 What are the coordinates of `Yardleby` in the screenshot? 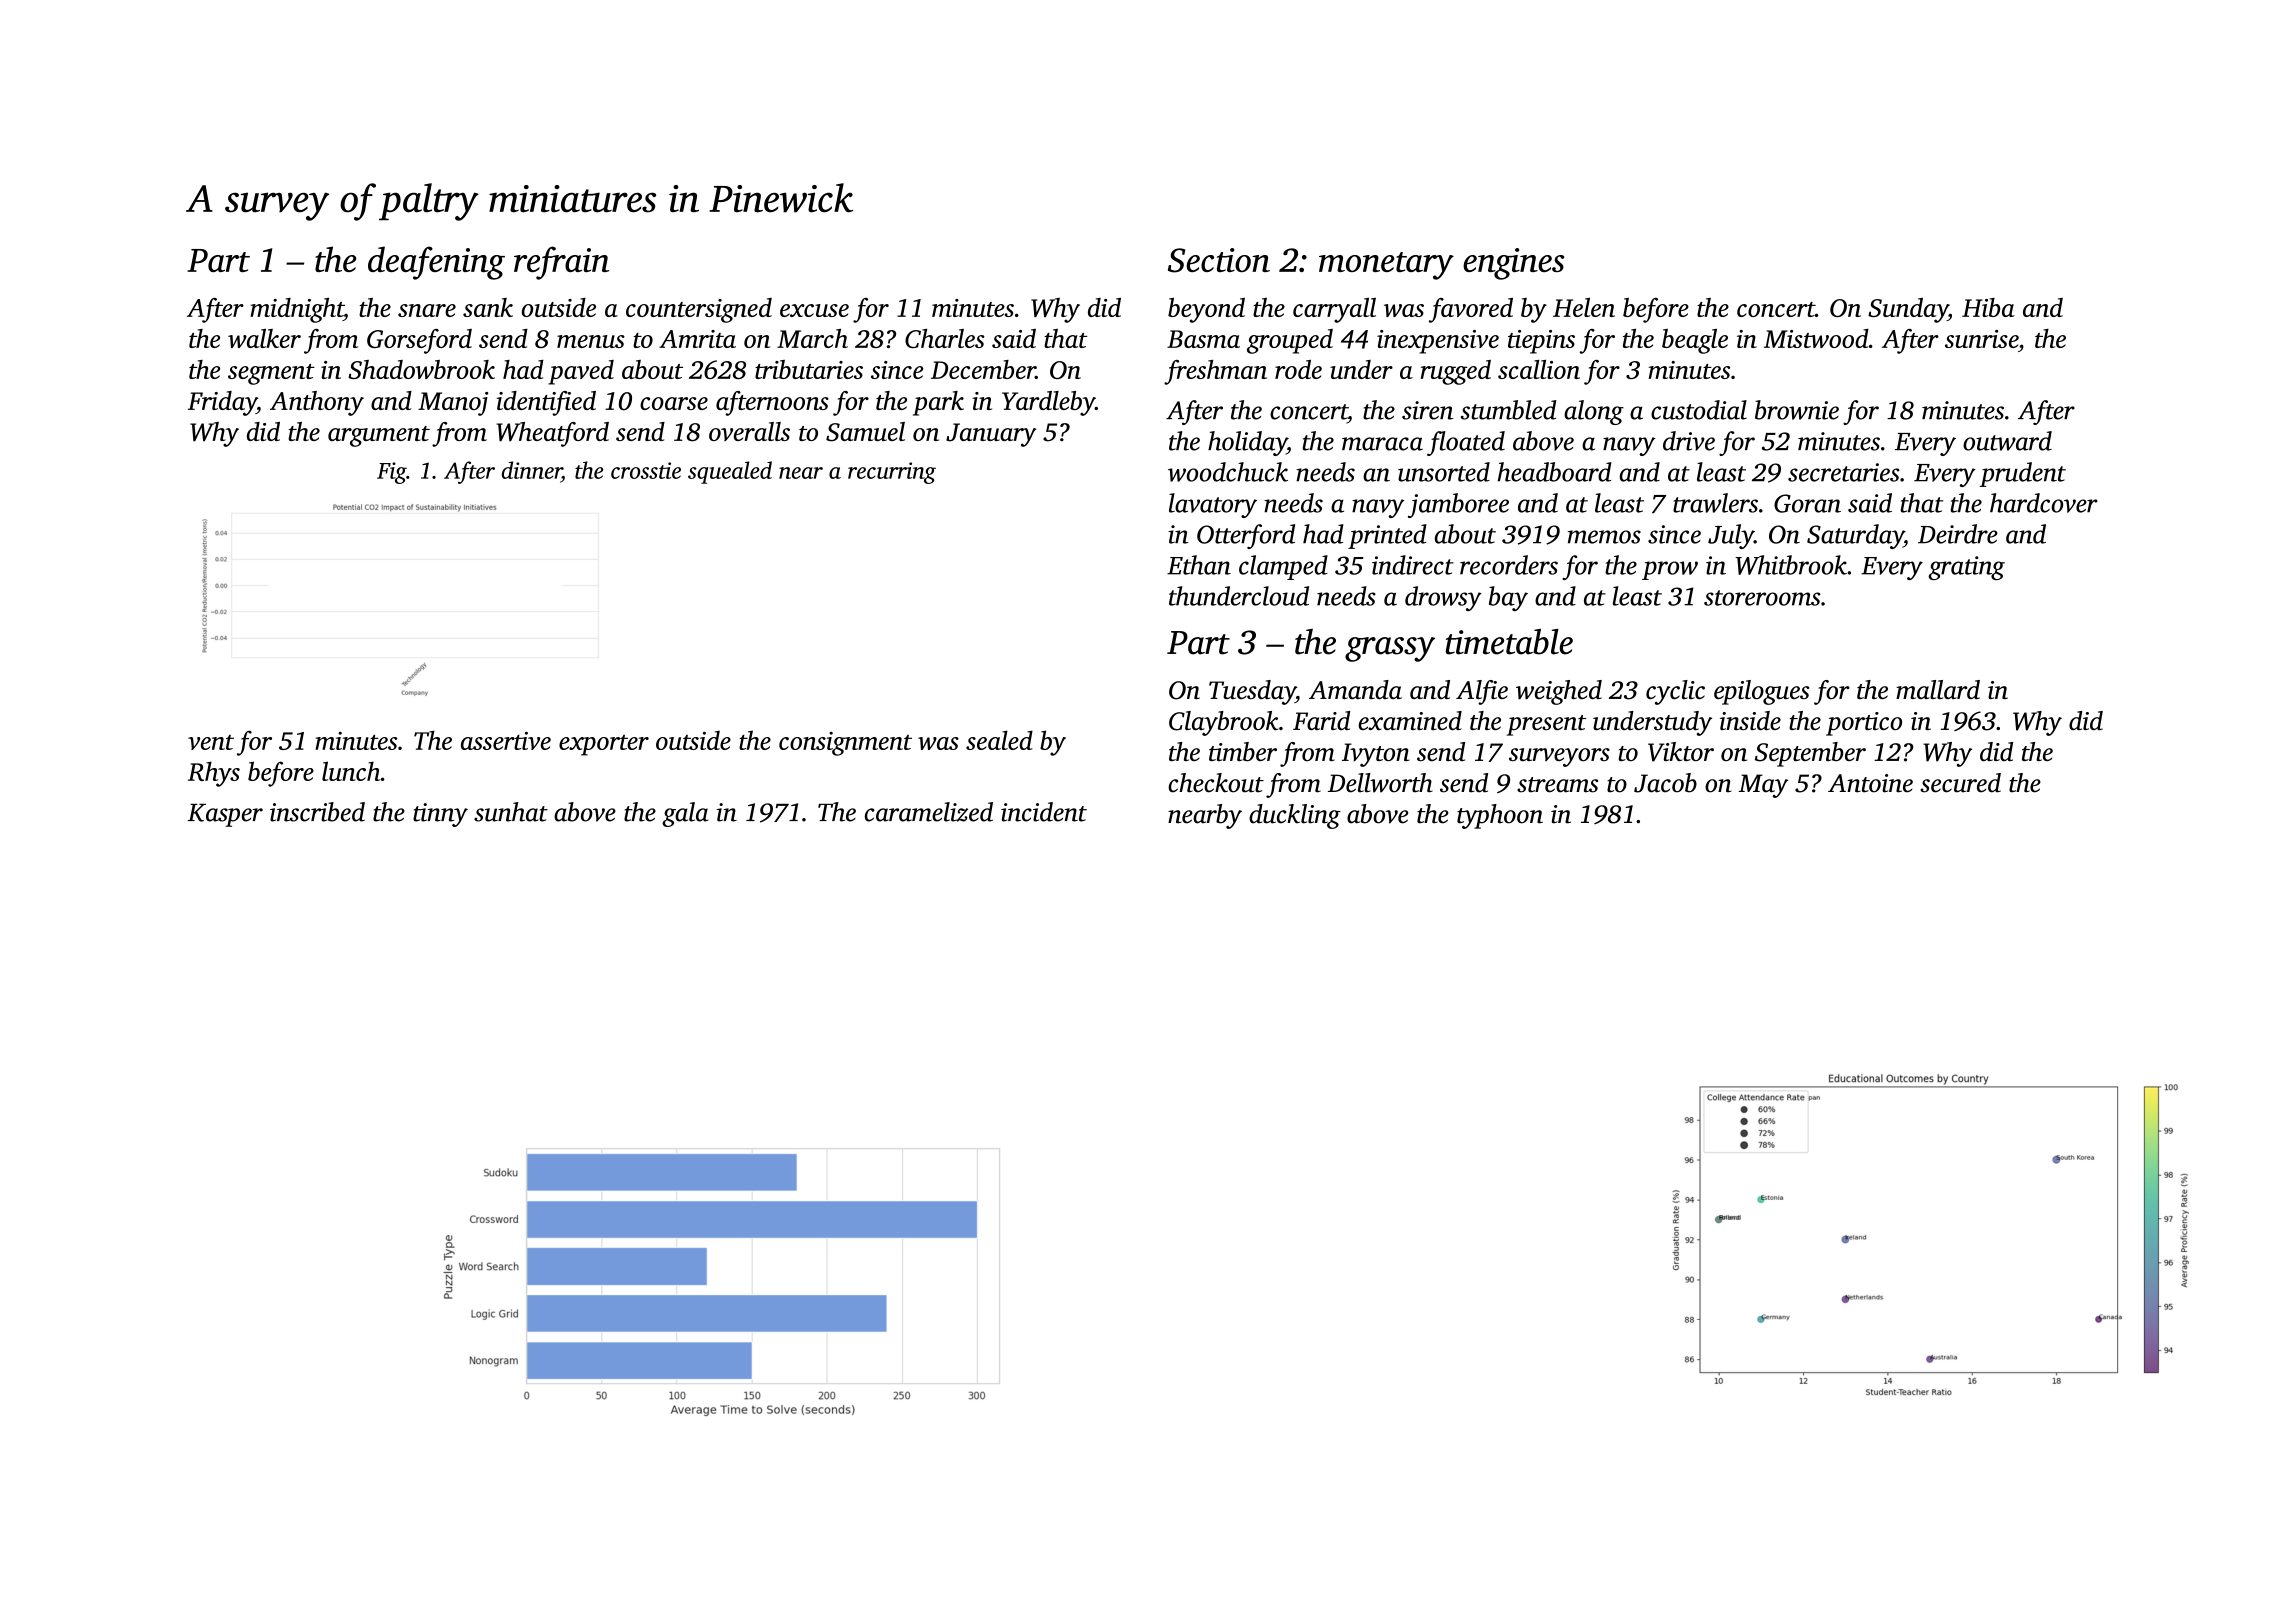 It's located at (1048, 403).
